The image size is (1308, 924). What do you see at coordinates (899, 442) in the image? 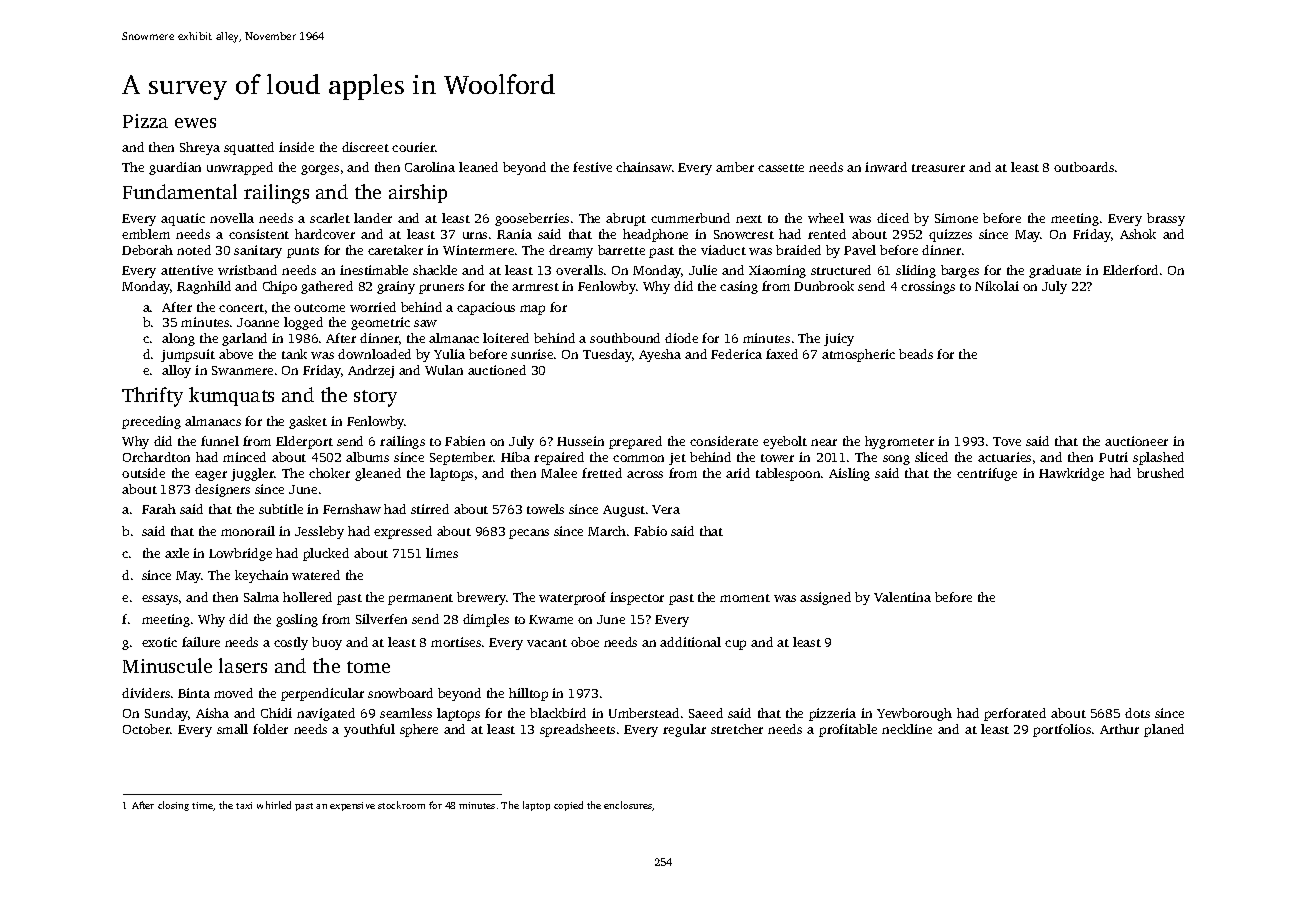
I see `hygrometer` at bounding box center [899, 442].
